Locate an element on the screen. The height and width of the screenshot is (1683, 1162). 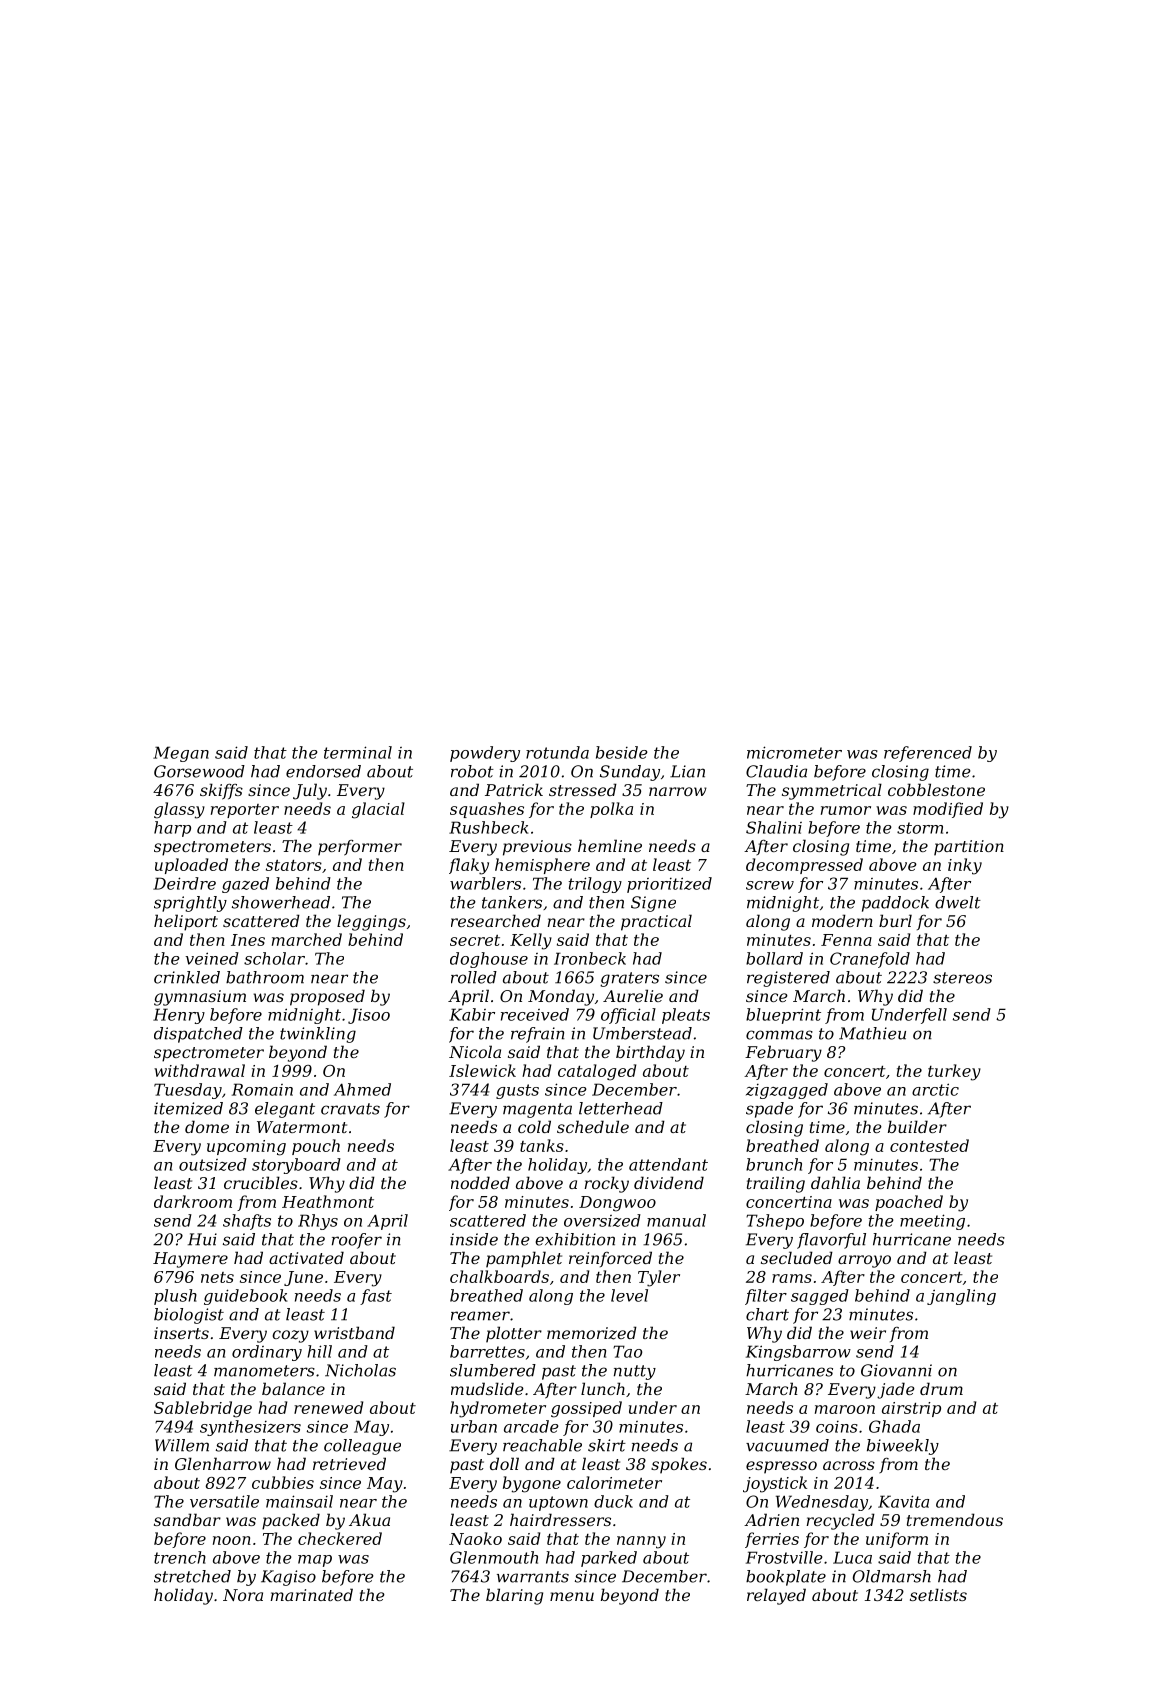
warblers is located at coordinates (485, 883).
